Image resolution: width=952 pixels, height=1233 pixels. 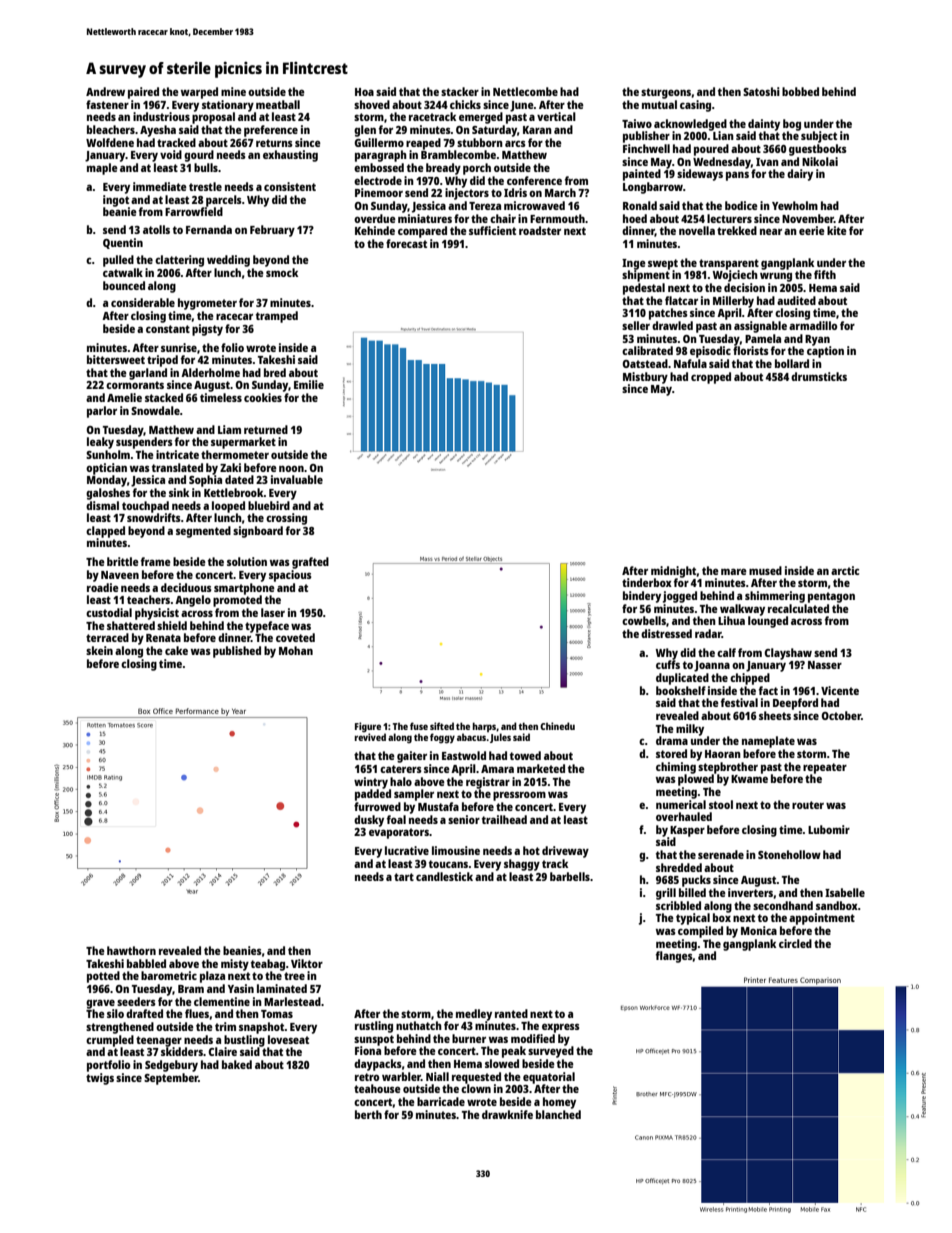 What do you see at coordinates (813, 325) in the screenshot?
I see `armadillo` at bounding box center [813, 325].
